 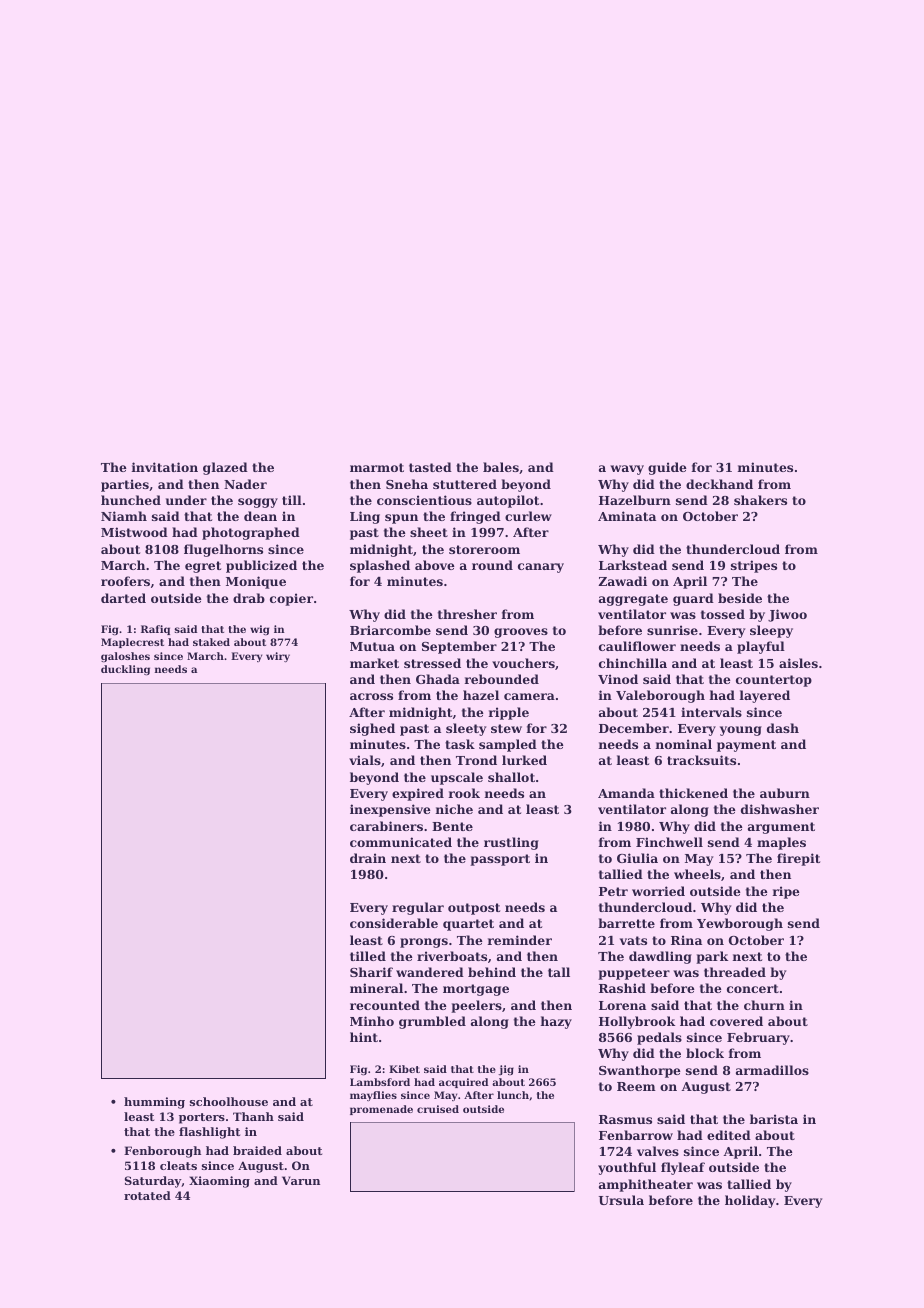 What do you see at coordinates (633, 940) in the page?
I see `vats` at bounding box center [633, 940].
